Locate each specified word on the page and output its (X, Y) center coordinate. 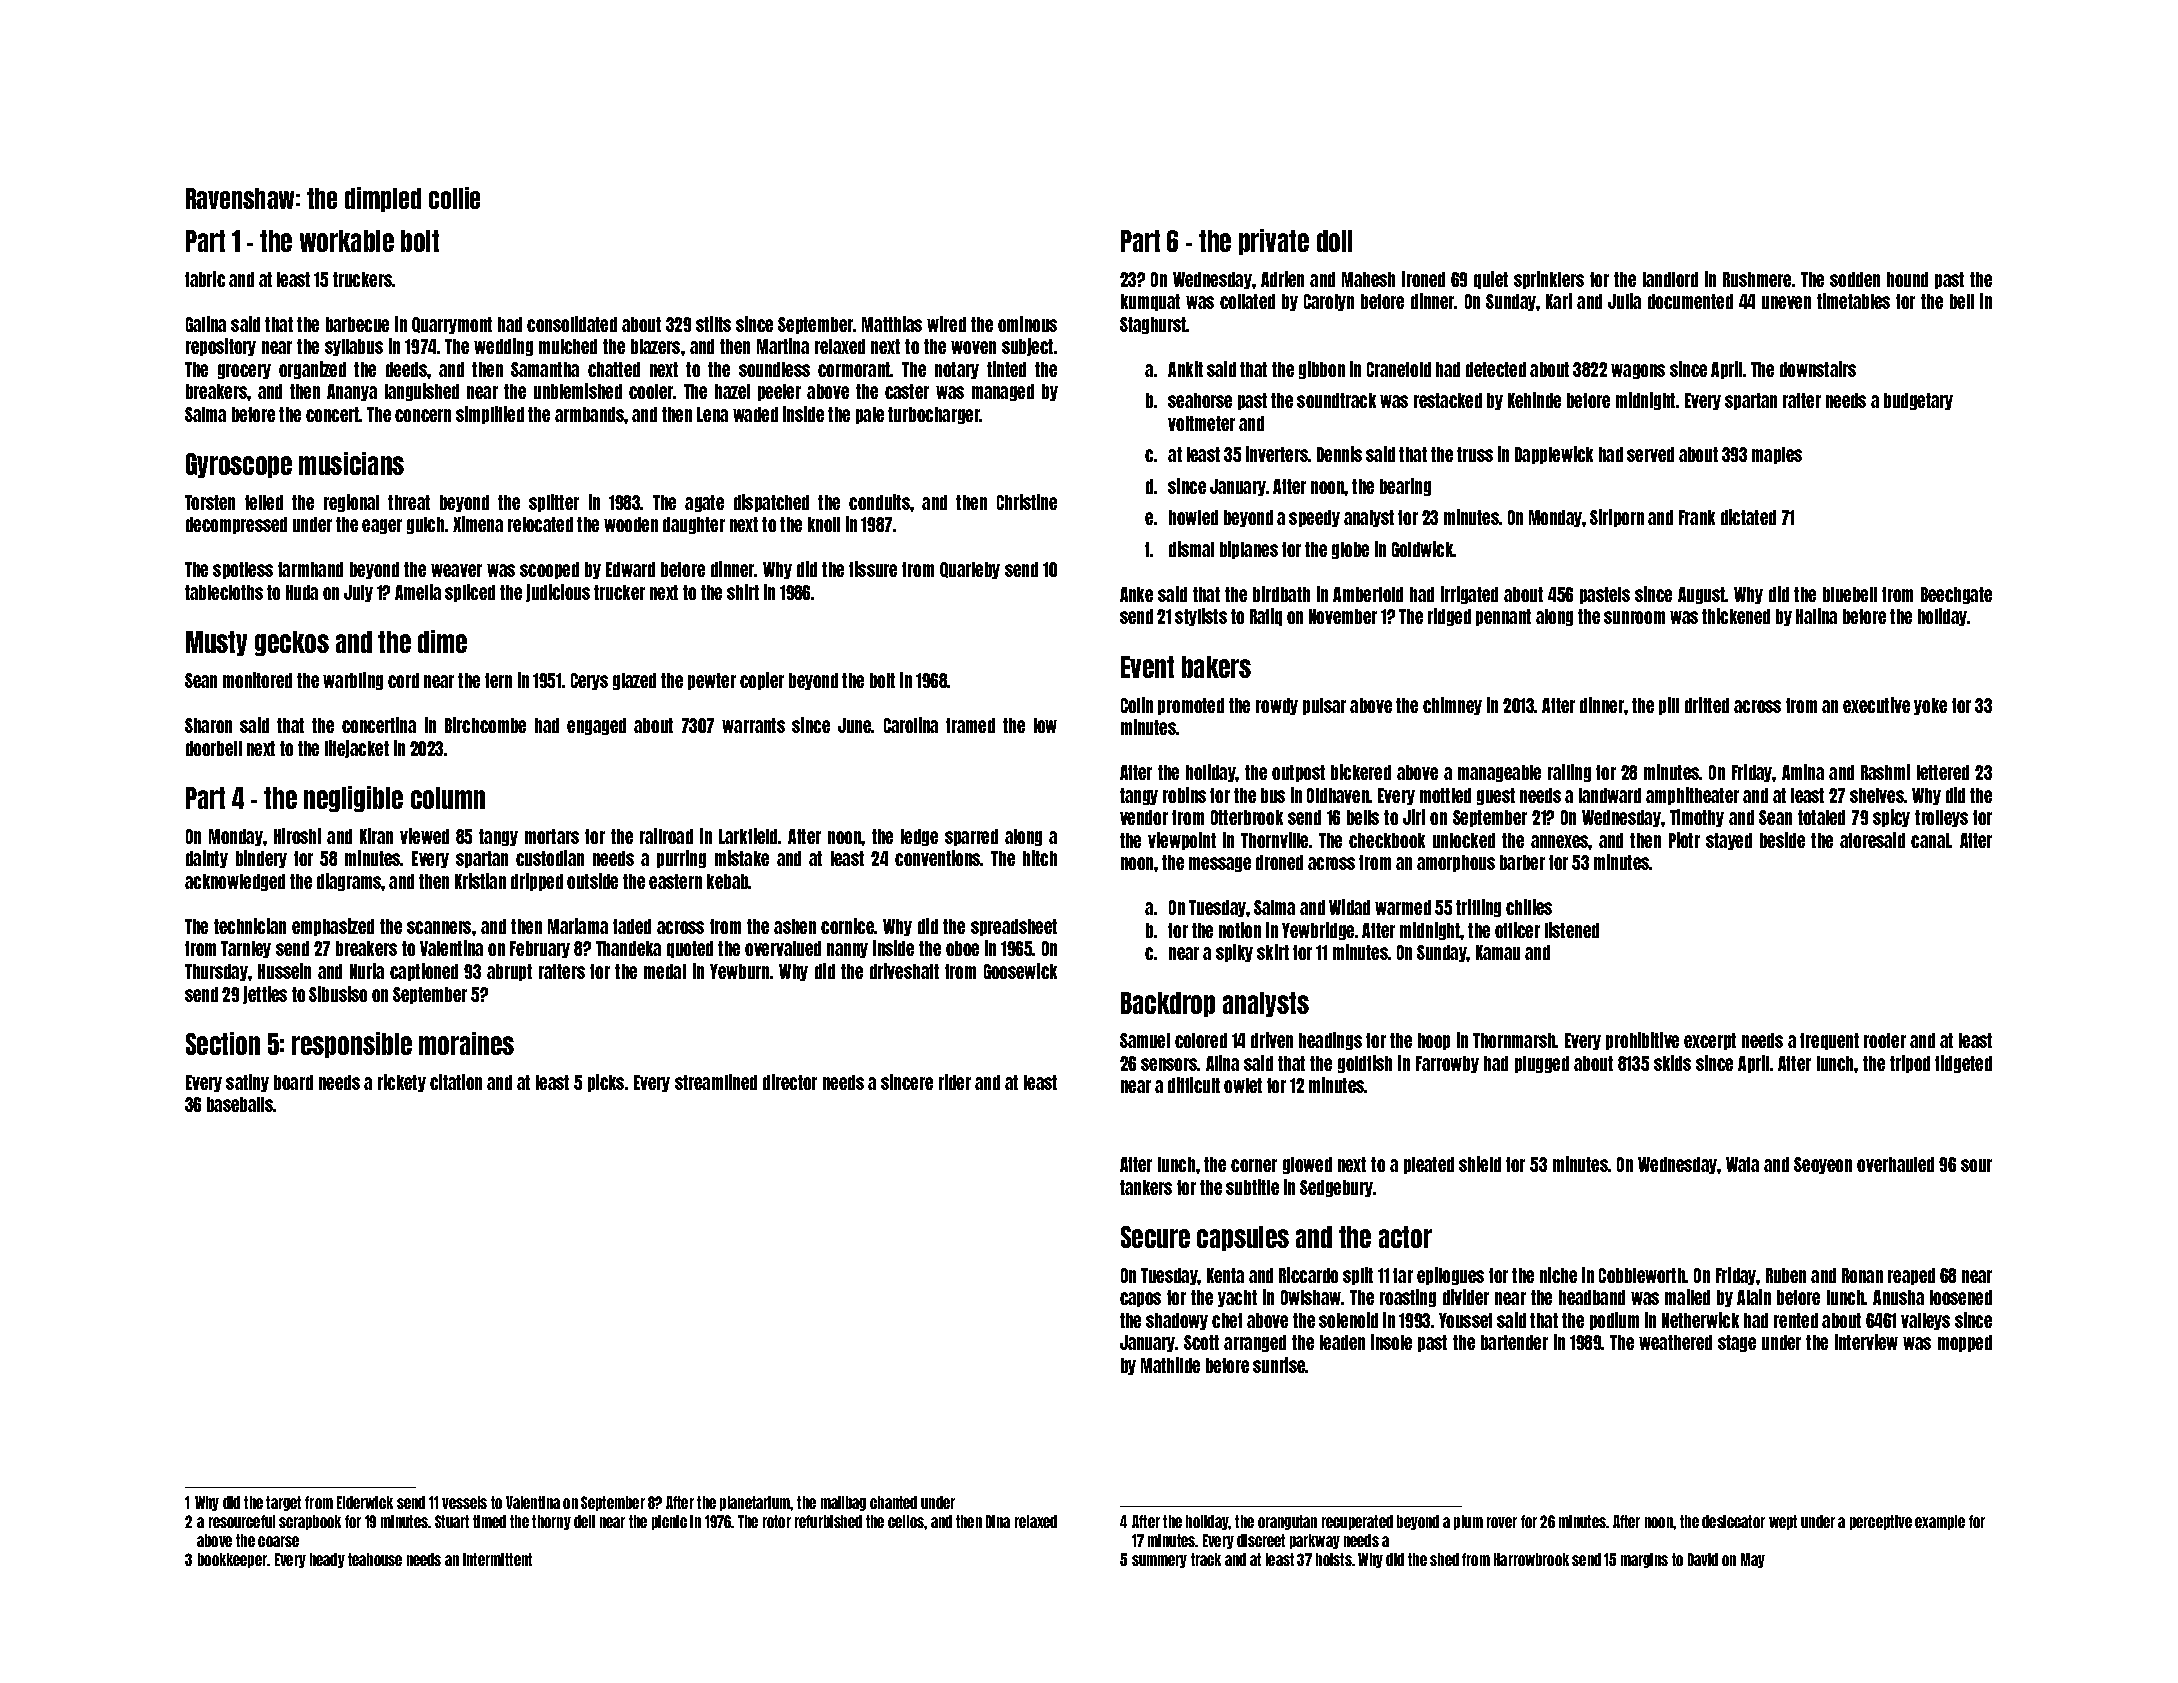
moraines (466, 1043)
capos (1140, 1299)
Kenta (1225, 1275)
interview (1866, 1342)
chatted (614, 369)
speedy (1314, 518)
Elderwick (365, 1502)
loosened (1961, 1297)
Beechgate (1956, 595)
